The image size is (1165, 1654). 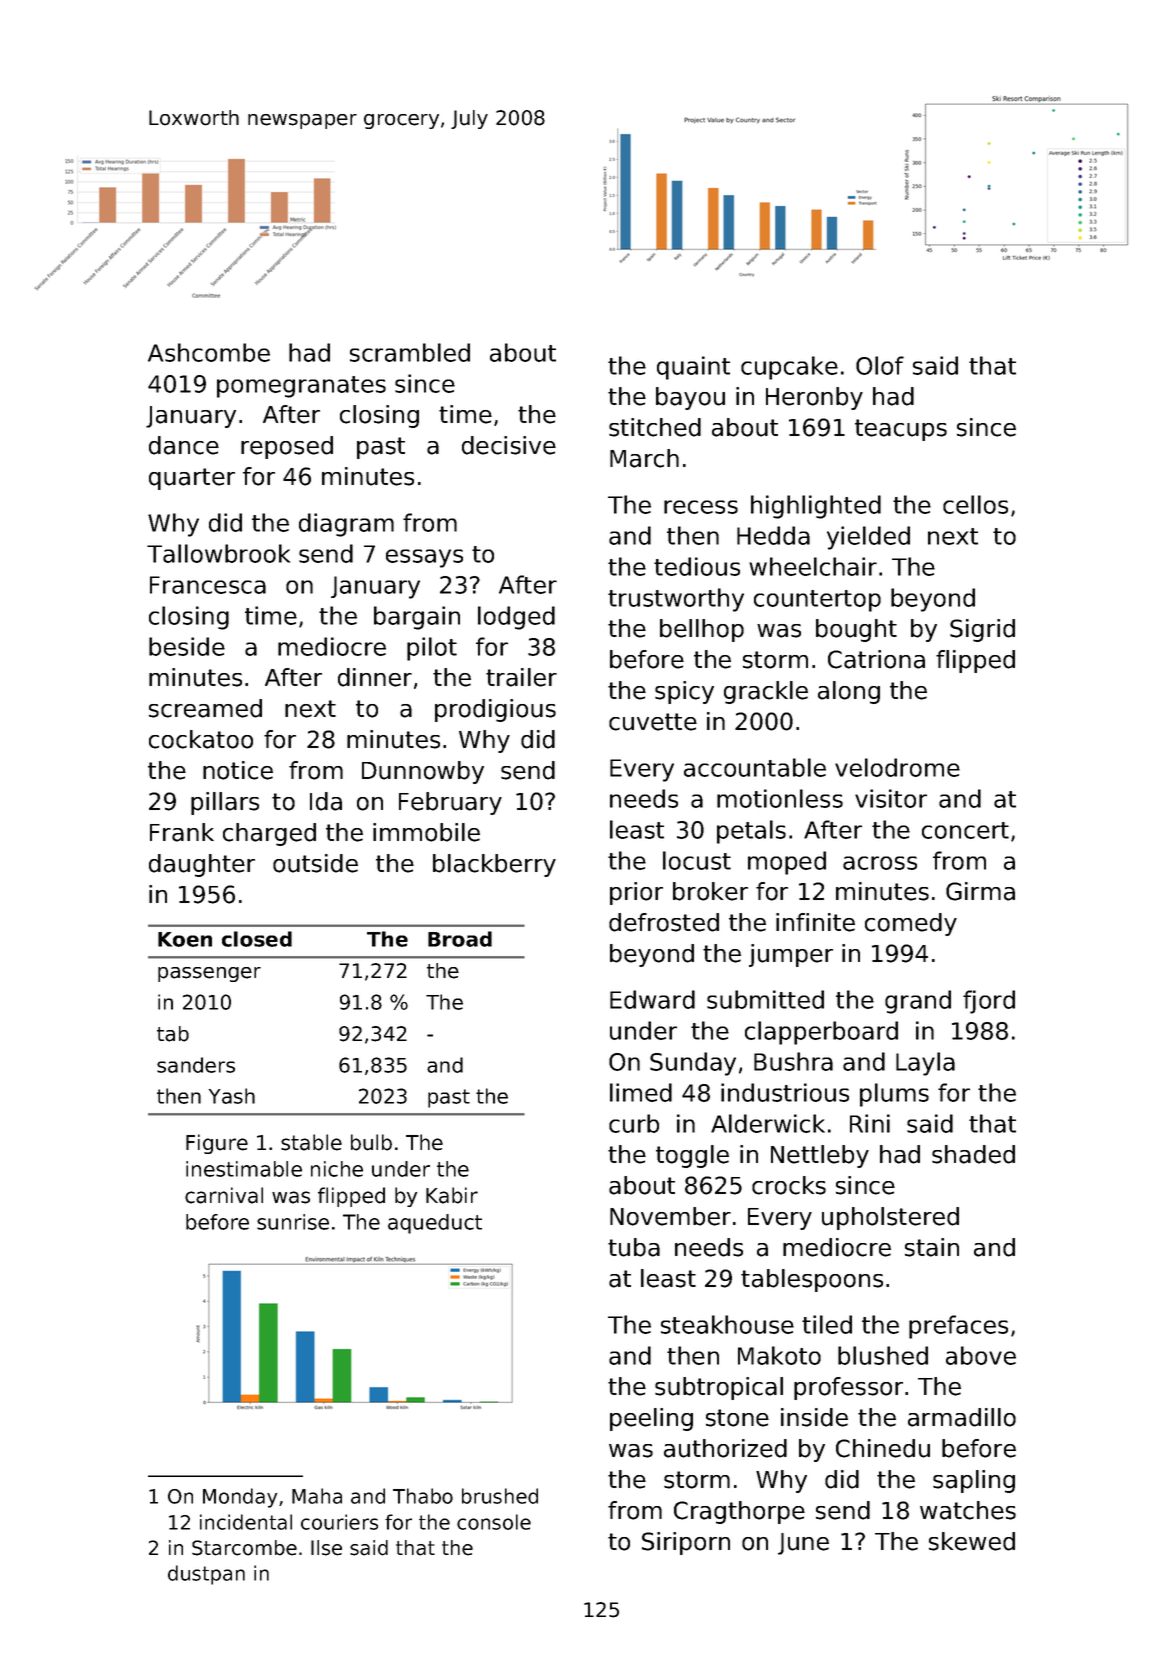 I want to click on defrosted, so click(x=664, y=922).
